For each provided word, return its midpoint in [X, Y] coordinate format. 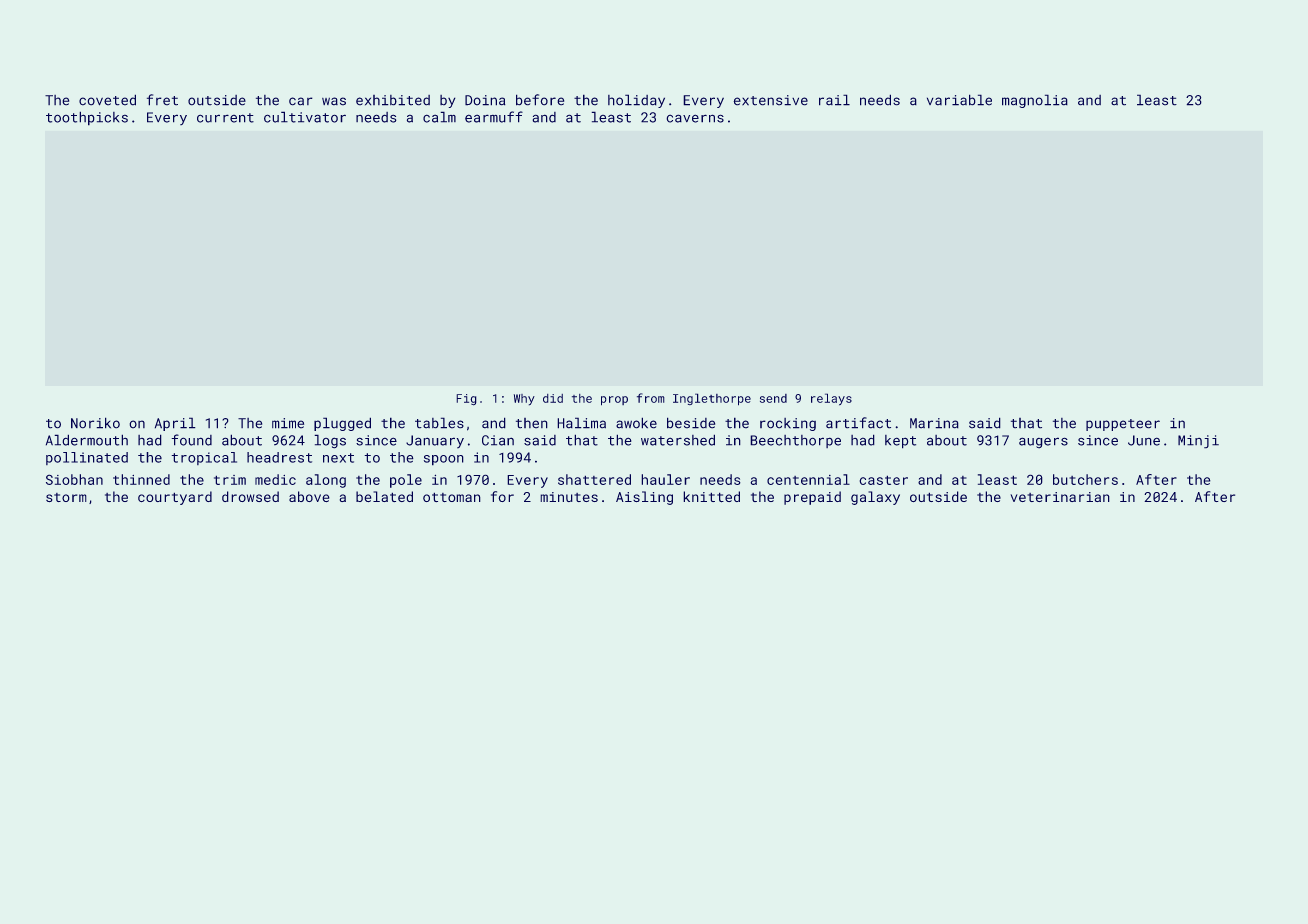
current [225, 118]
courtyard [175, 498]
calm [439, 117]
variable [959, 100]
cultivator [305, 117]
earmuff [494, 117]
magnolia [1035, 101]
